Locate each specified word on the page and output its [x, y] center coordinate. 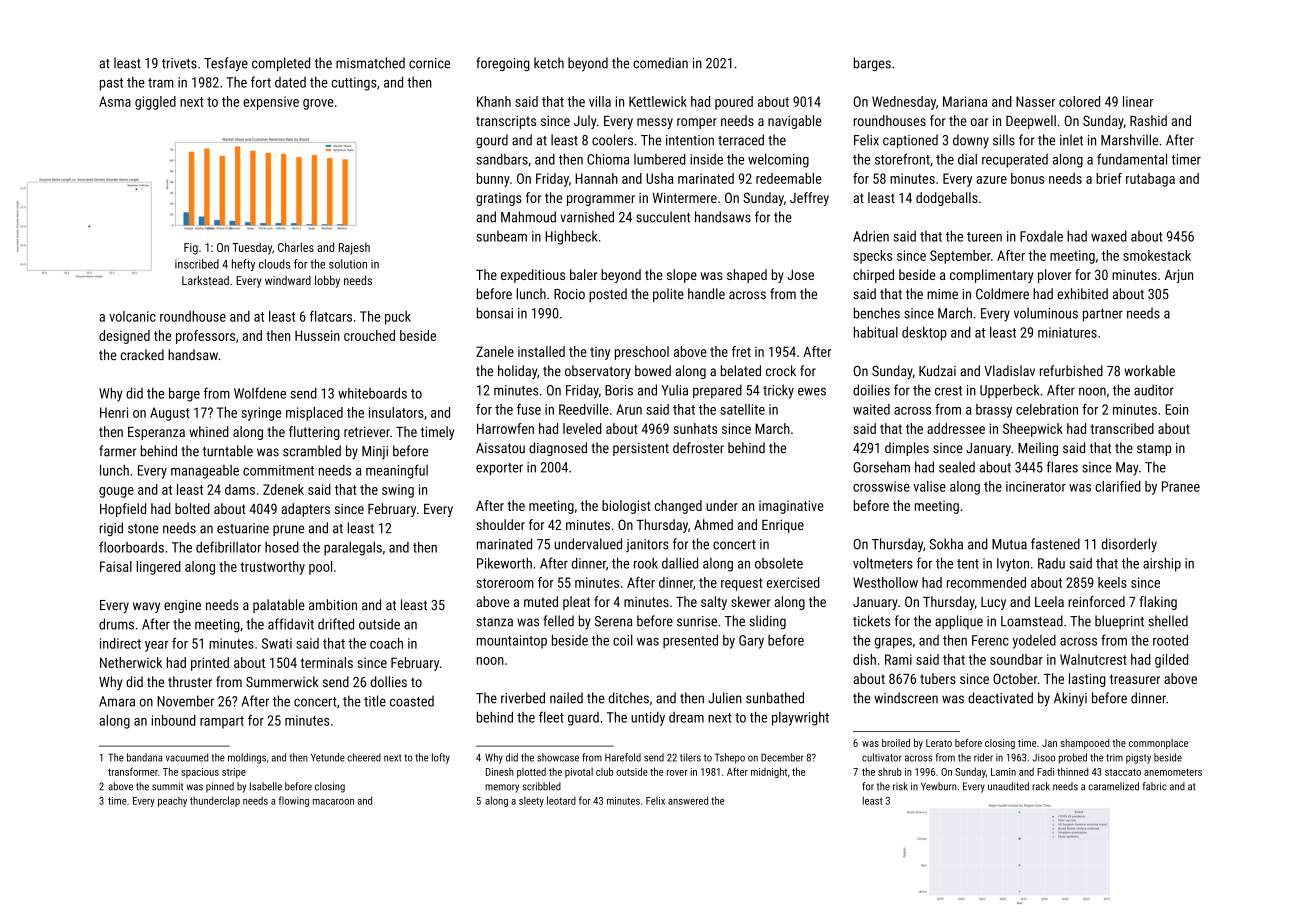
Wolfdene [260, 393]
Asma [115, 101]
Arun [629, 409]
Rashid [1148, 120]
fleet [551, 717]
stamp [1154, 449]
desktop [924, 334]
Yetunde [328, 757]
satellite [742, 409]
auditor [1154, 390]
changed [678, 507]
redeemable [789, 178]
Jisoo [1043, 758]
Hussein [317, 335]
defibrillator [228, 547]
